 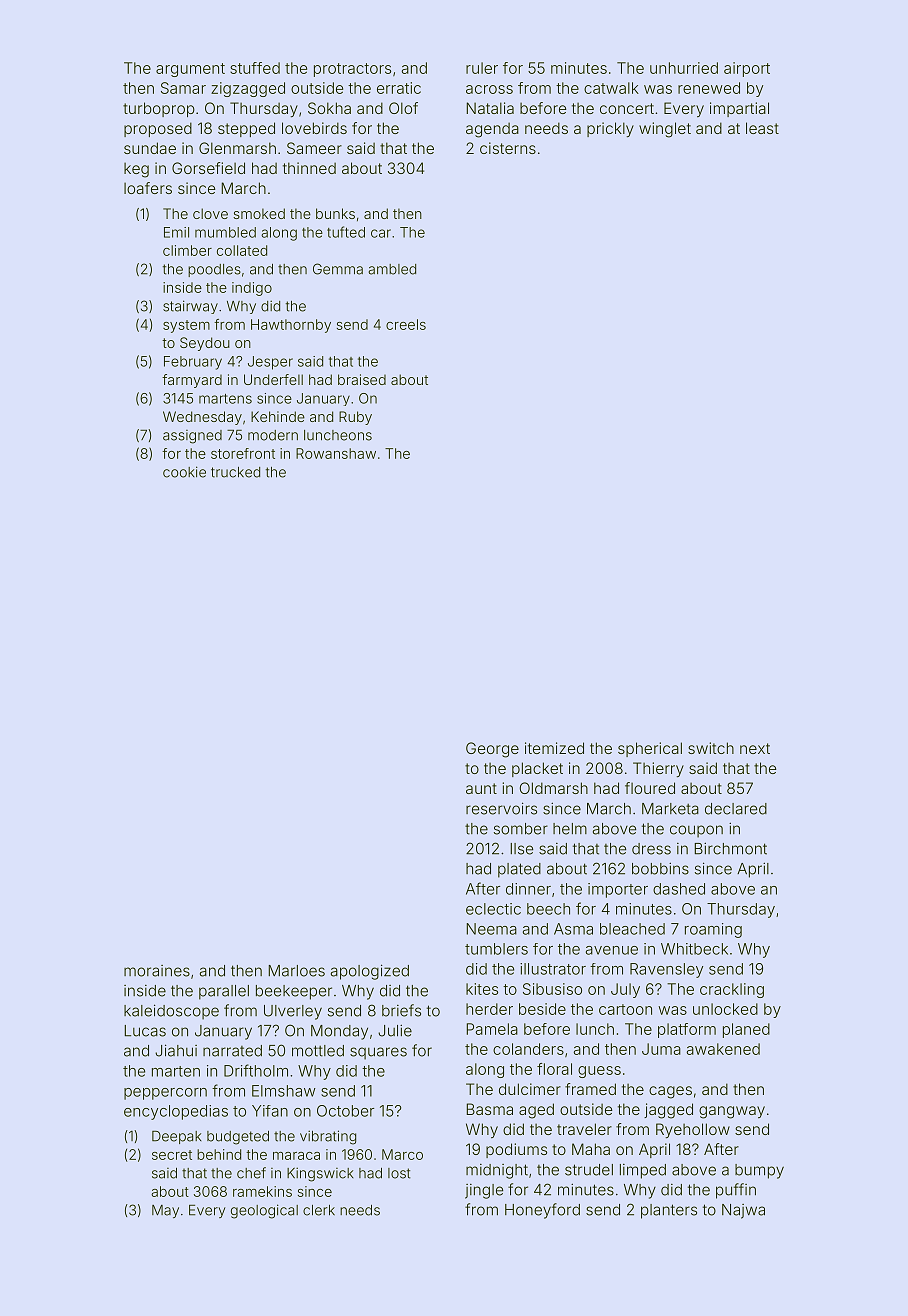 What do you see at coordinates (255, 68) in the page?
I see `stuffed` at bounding box center [255, 68].
